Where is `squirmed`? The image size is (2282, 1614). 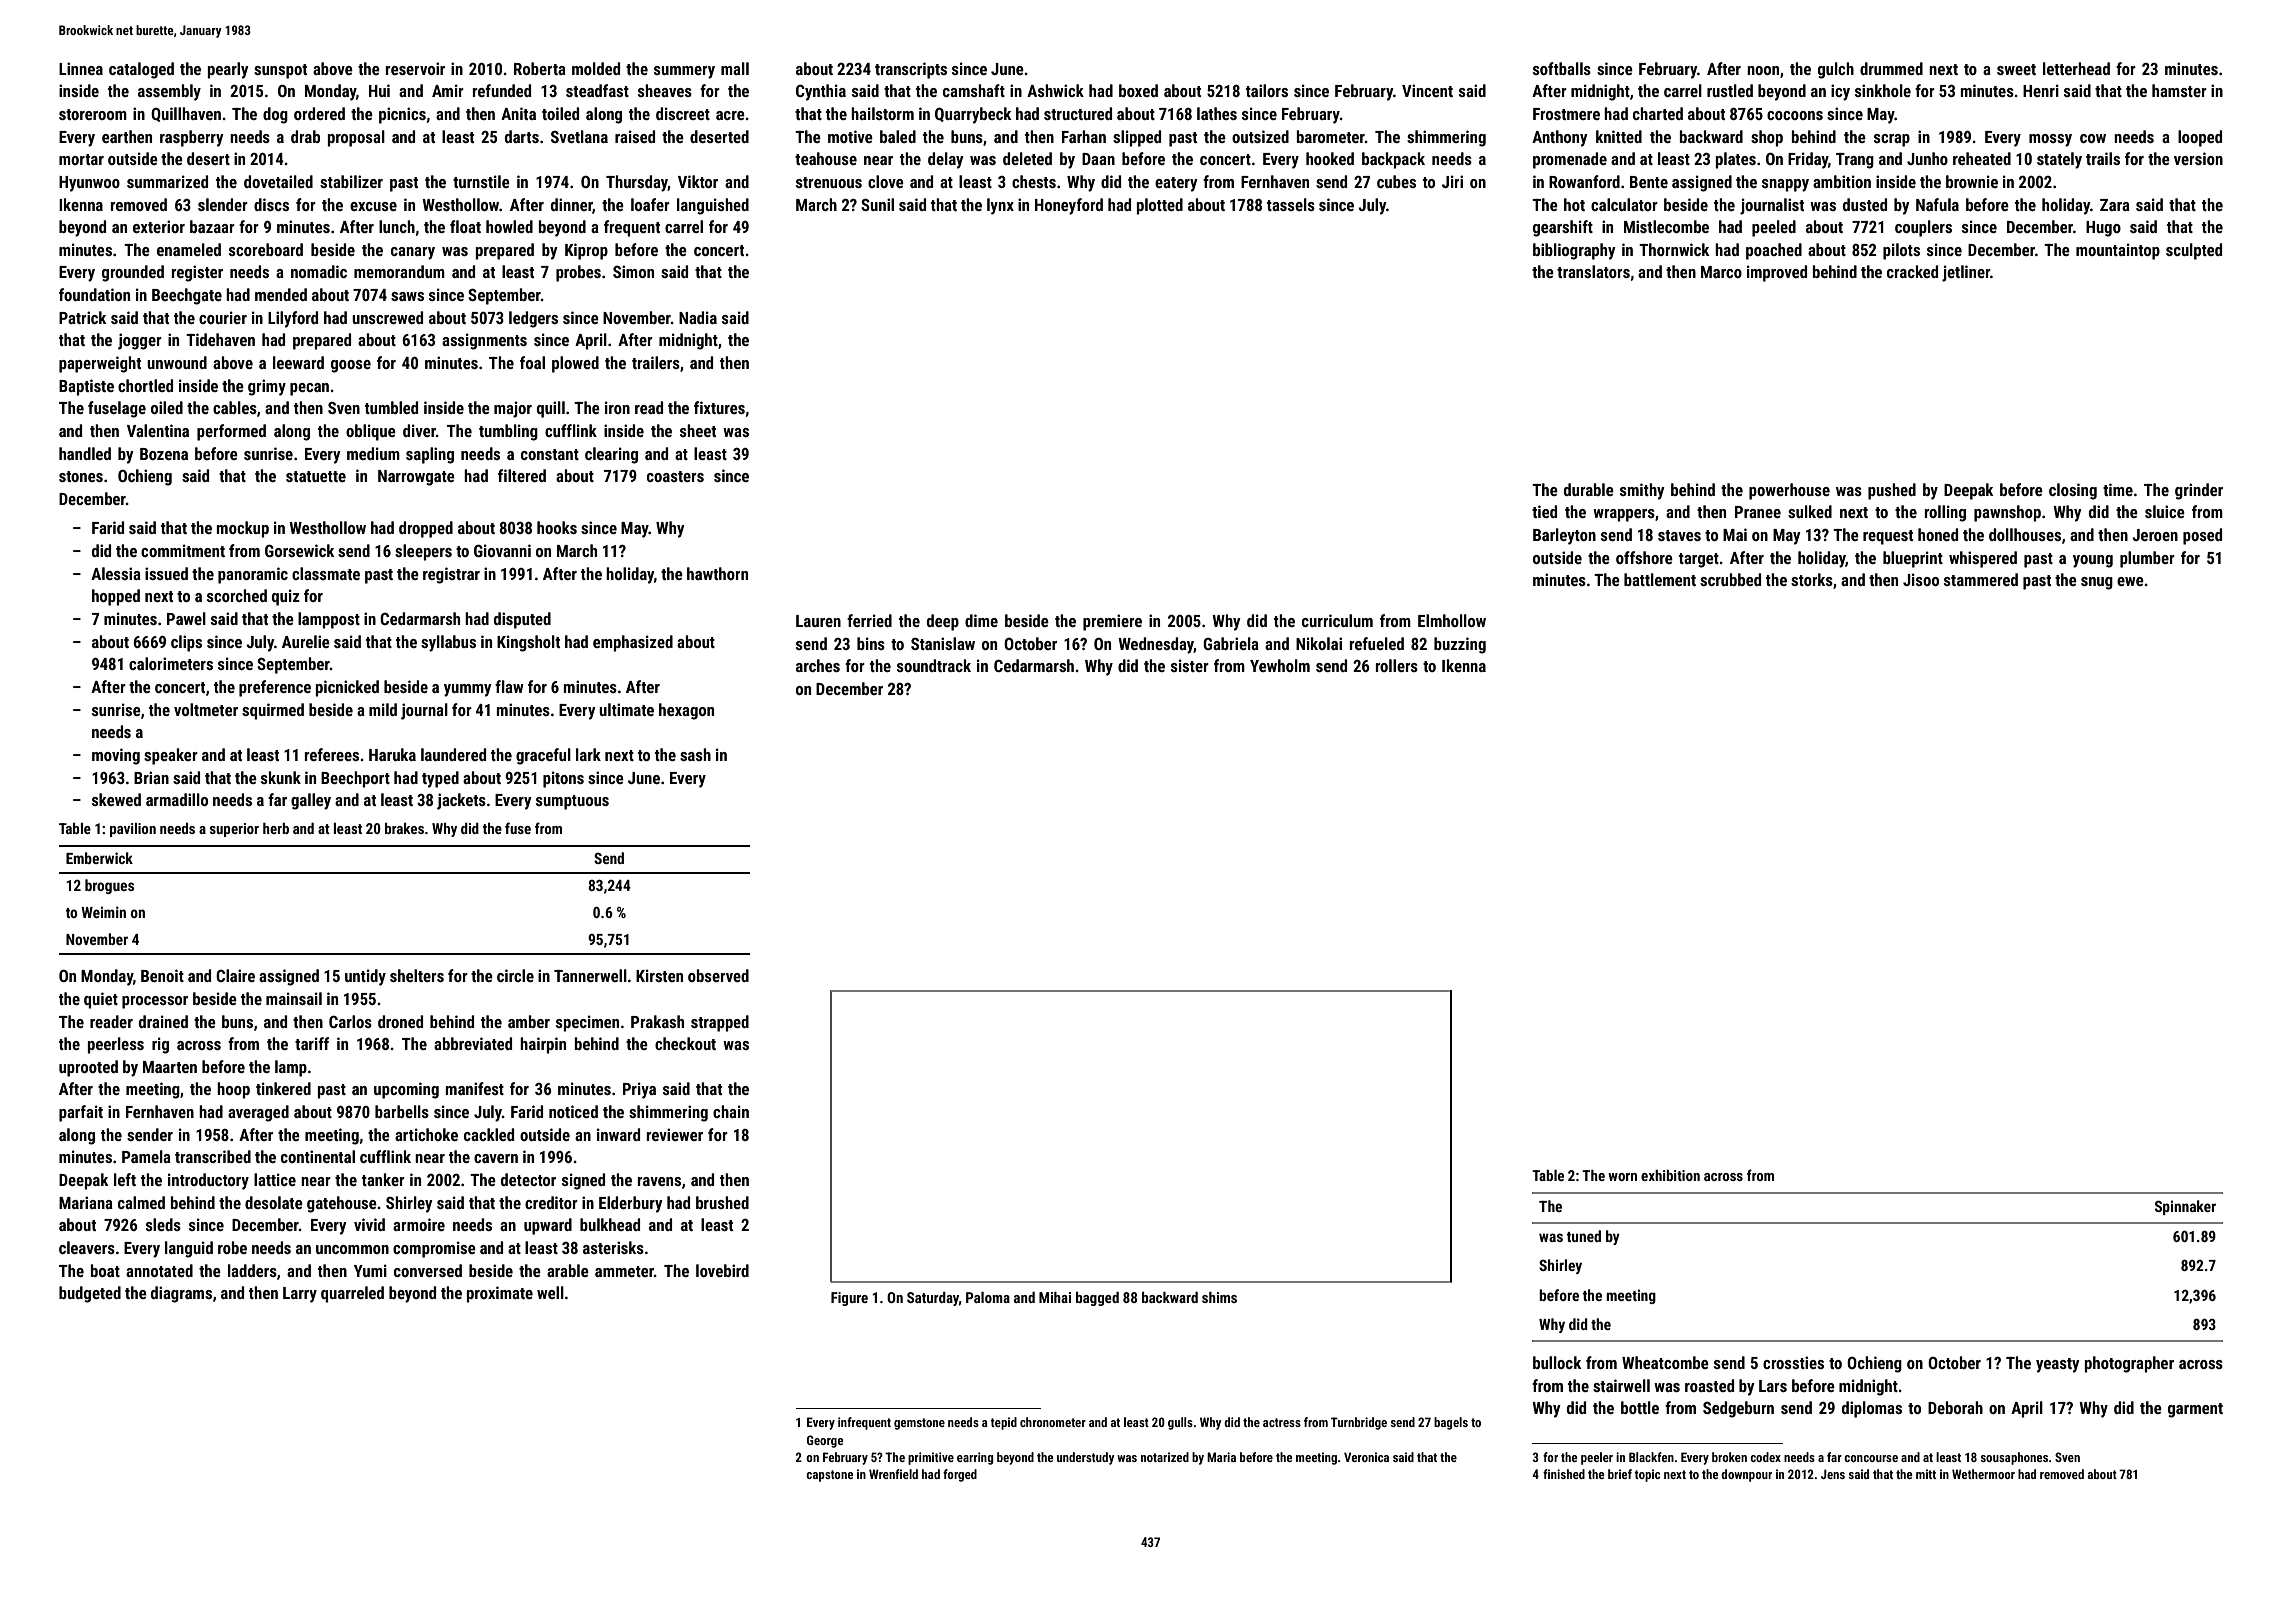
squirmed is located at coordinates (273, 711).
